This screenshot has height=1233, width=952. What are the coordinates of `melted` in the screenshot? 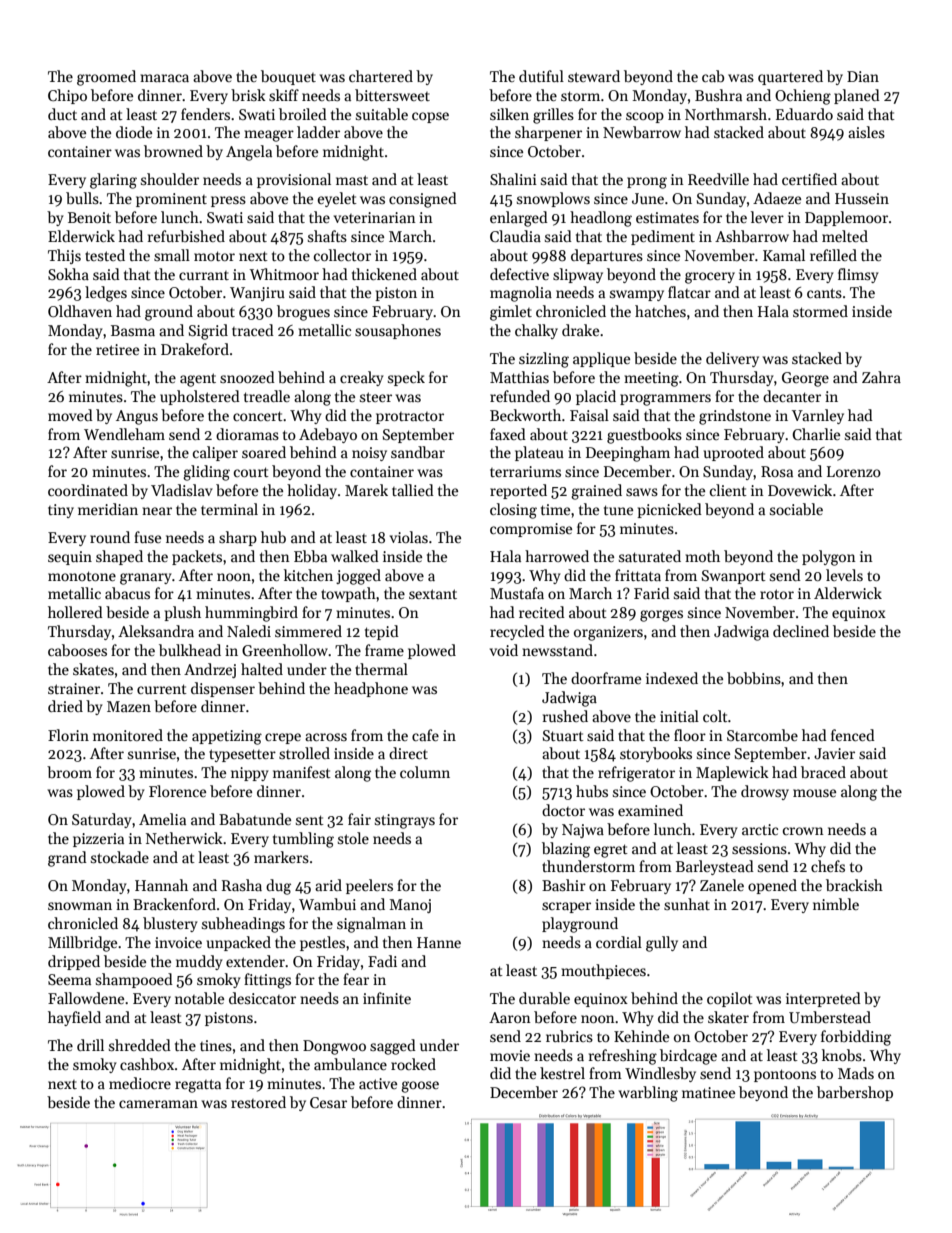 It's located at (845, 236).
